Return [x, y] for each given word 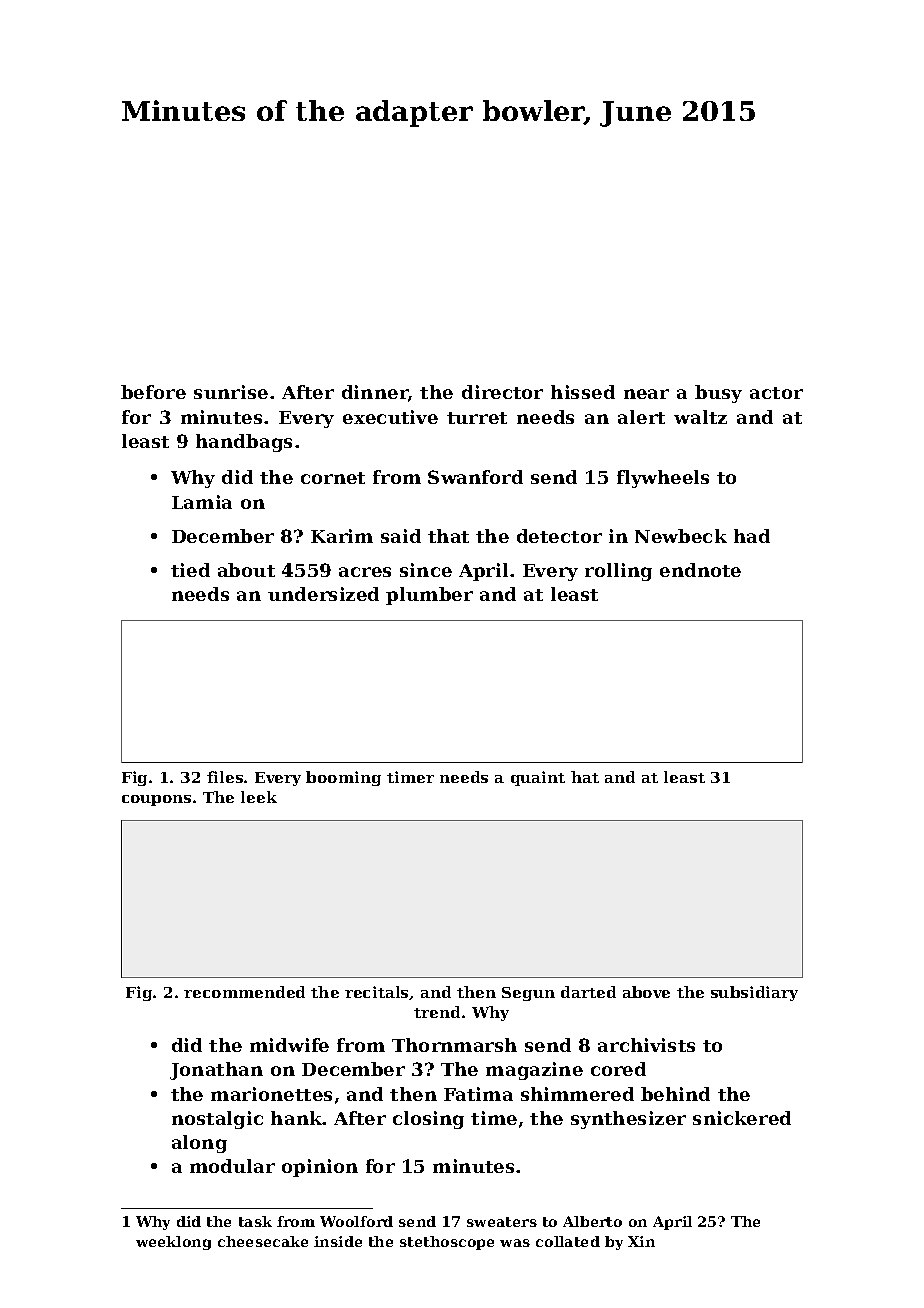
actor [776, 393]
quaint [538, 778]
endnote [700, 570]
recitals [376, 992]
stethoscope [447, 1243]
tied [190, 570]
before [153, 392]
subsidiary [754, 993]
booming [343, 778]
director [502, 392]
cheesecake [263, 1241]
